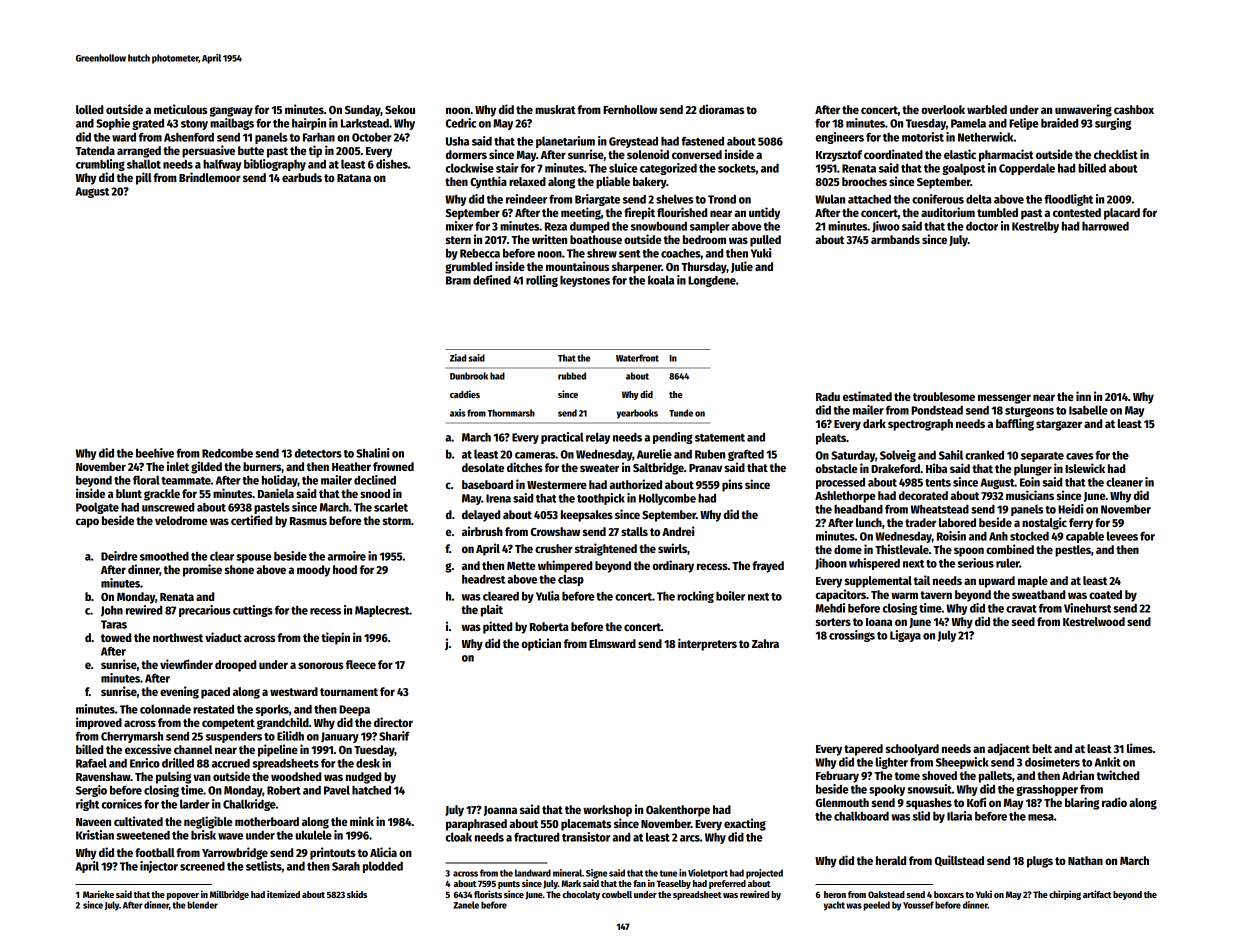 This screenshot has width=1233, height=952. What do you see at coordinates (394, 736) in the screenshot?
I see `Sharif` at bounding box center [394, 736].
